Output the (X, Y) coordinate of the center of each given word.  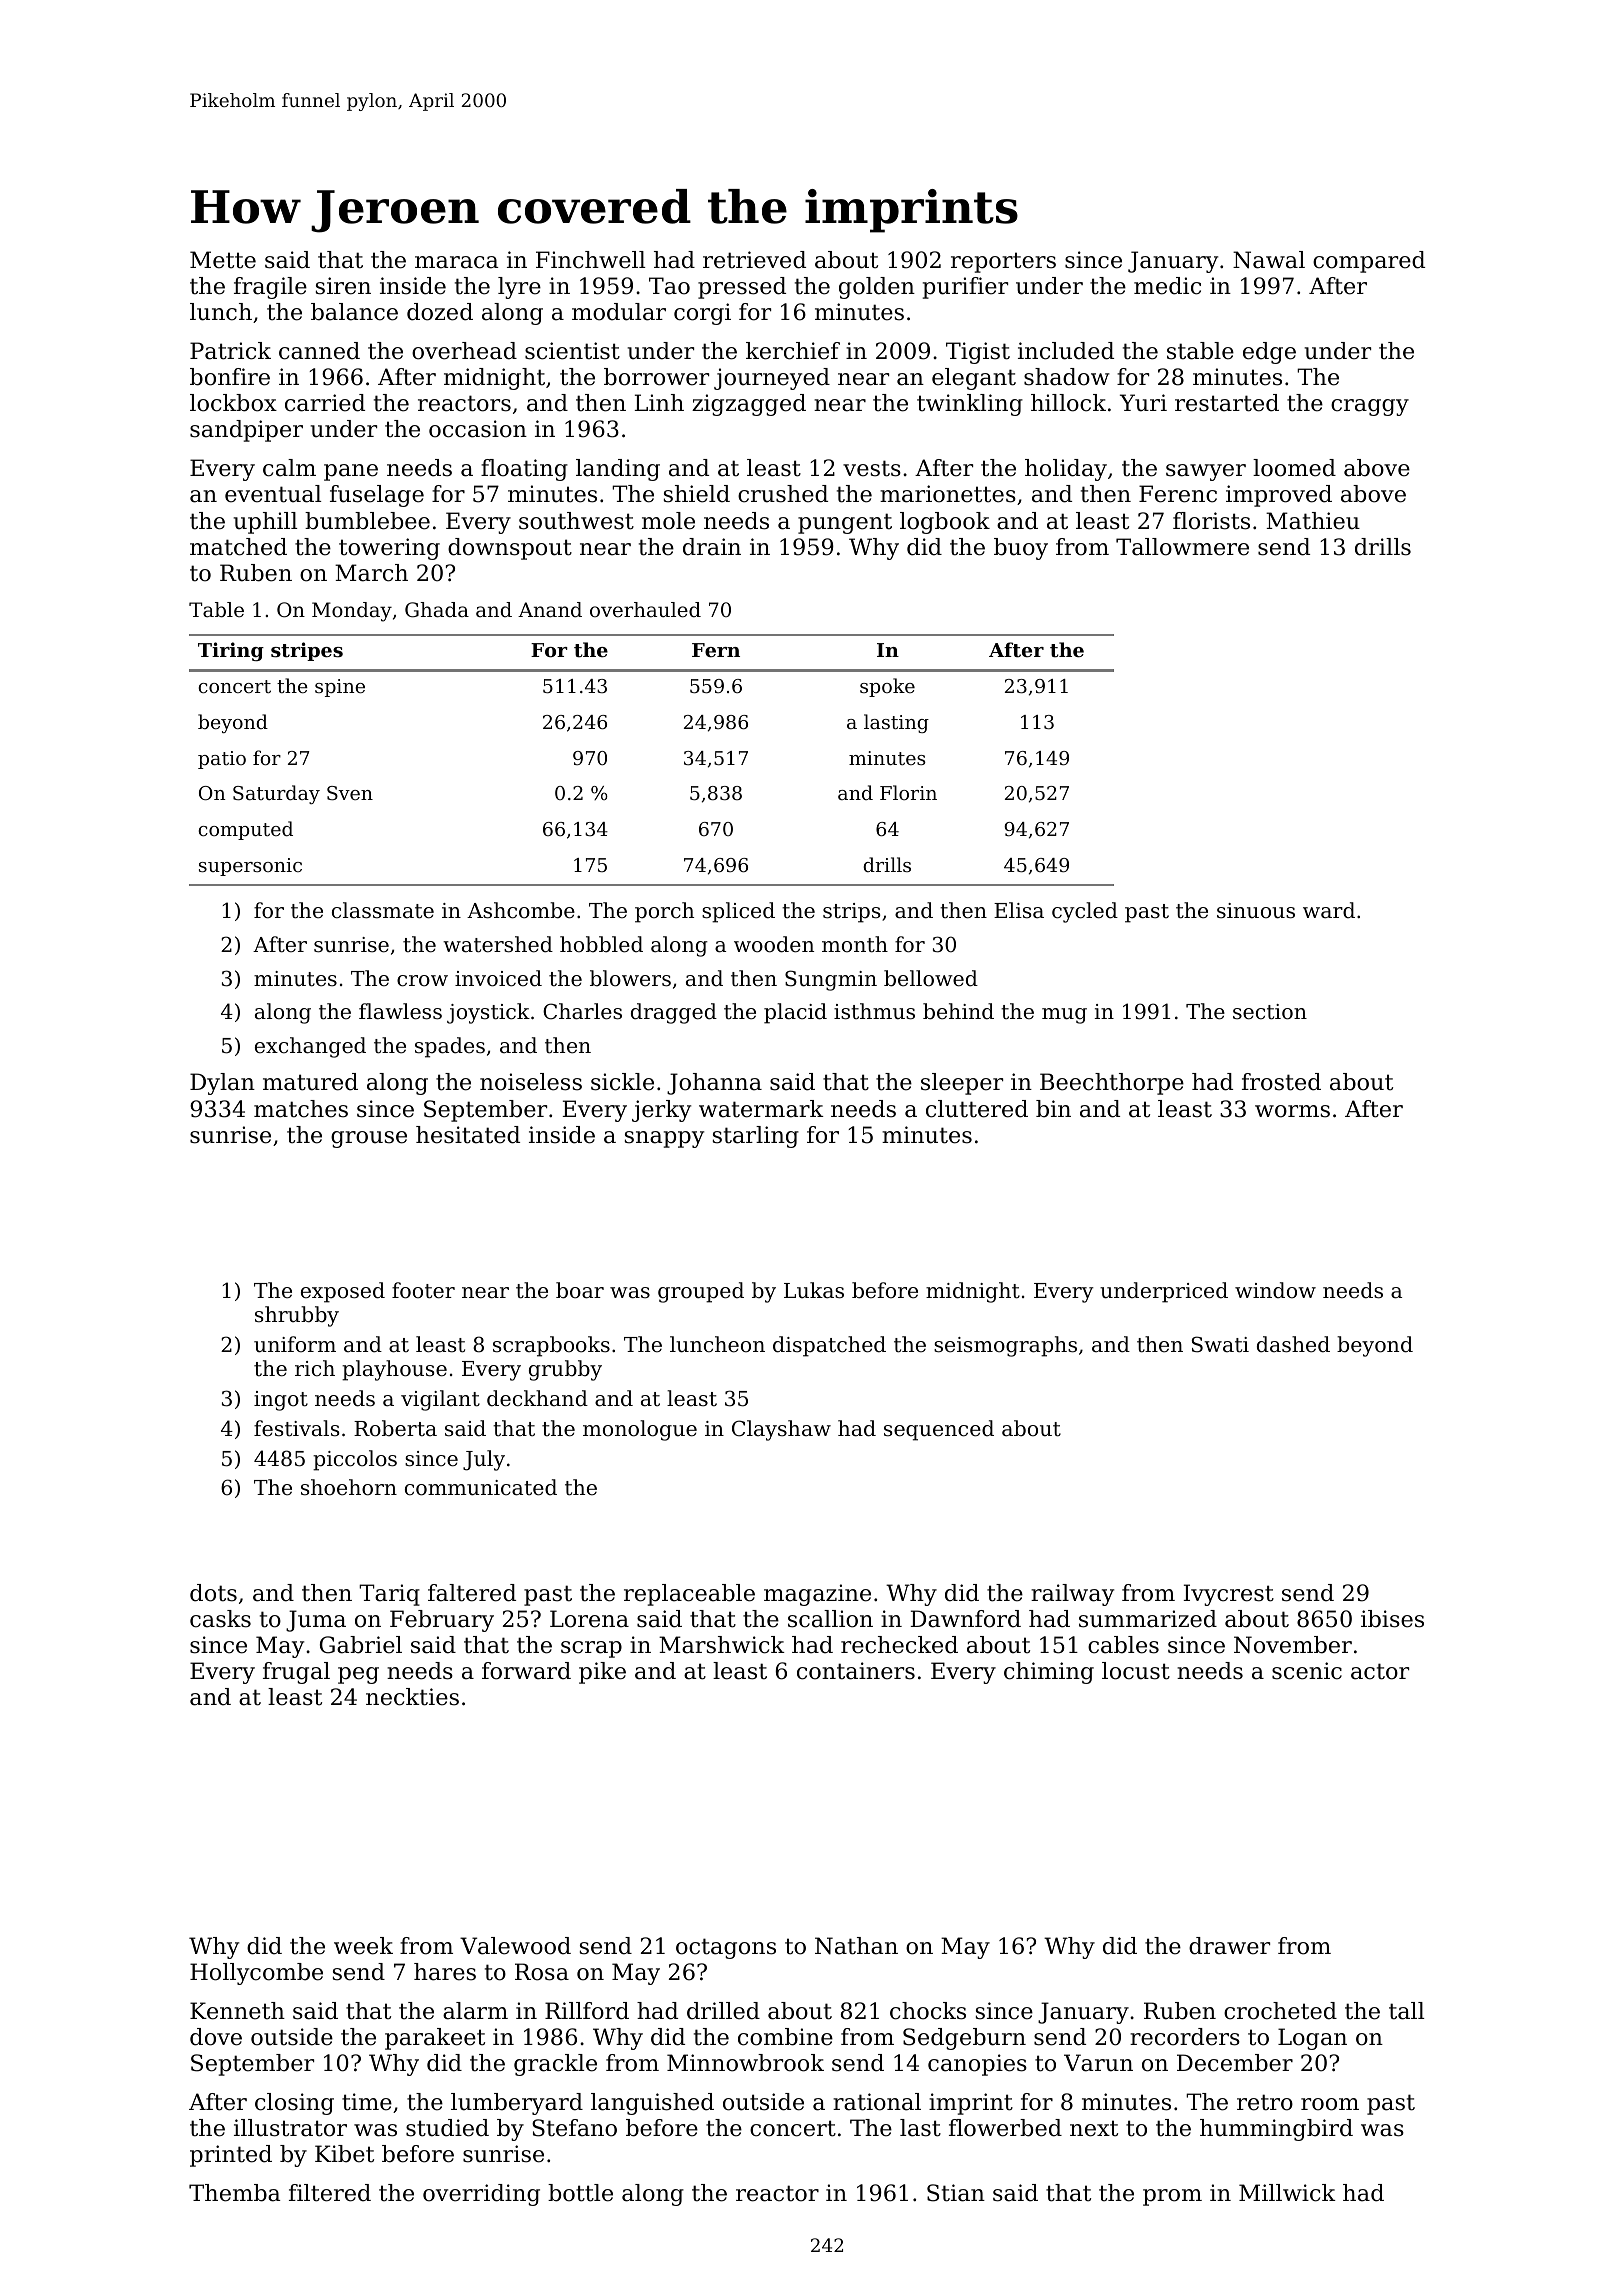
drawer (1229, 1946)
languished (652, 2104)
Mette (223, 260)
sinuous (1256, 911)
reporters (1003, 262)
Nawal (1269, 260)
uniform (295, 1344)
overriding (481, 2195)
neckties (412, 1697)
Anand (550, 610)
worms (1292, 1111)
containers (856, 1671)
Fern (716, 650)
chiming (1049, 1673)
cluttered (977, 1109)
